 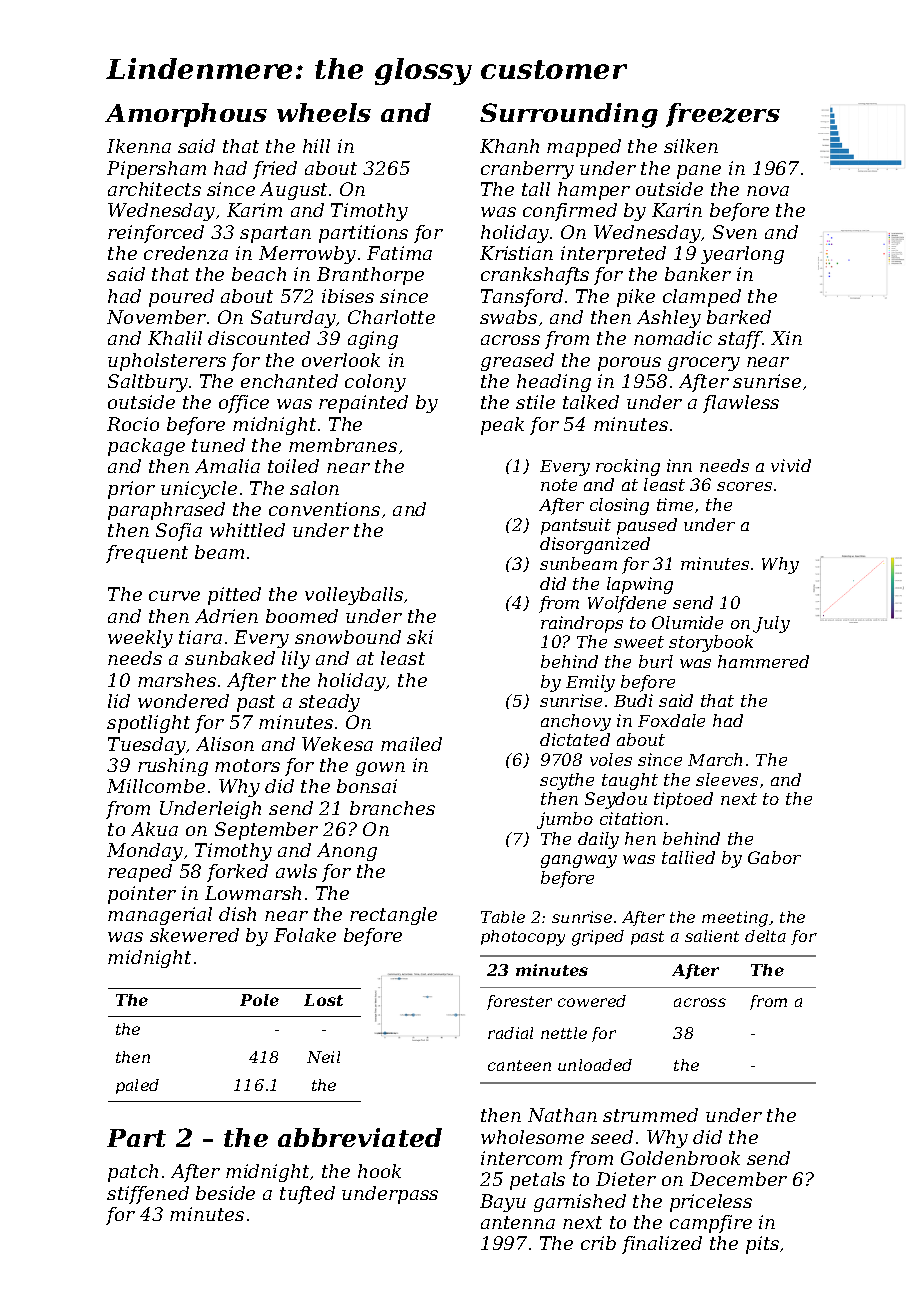 I want to click on office, so click(x=244, y=404).
